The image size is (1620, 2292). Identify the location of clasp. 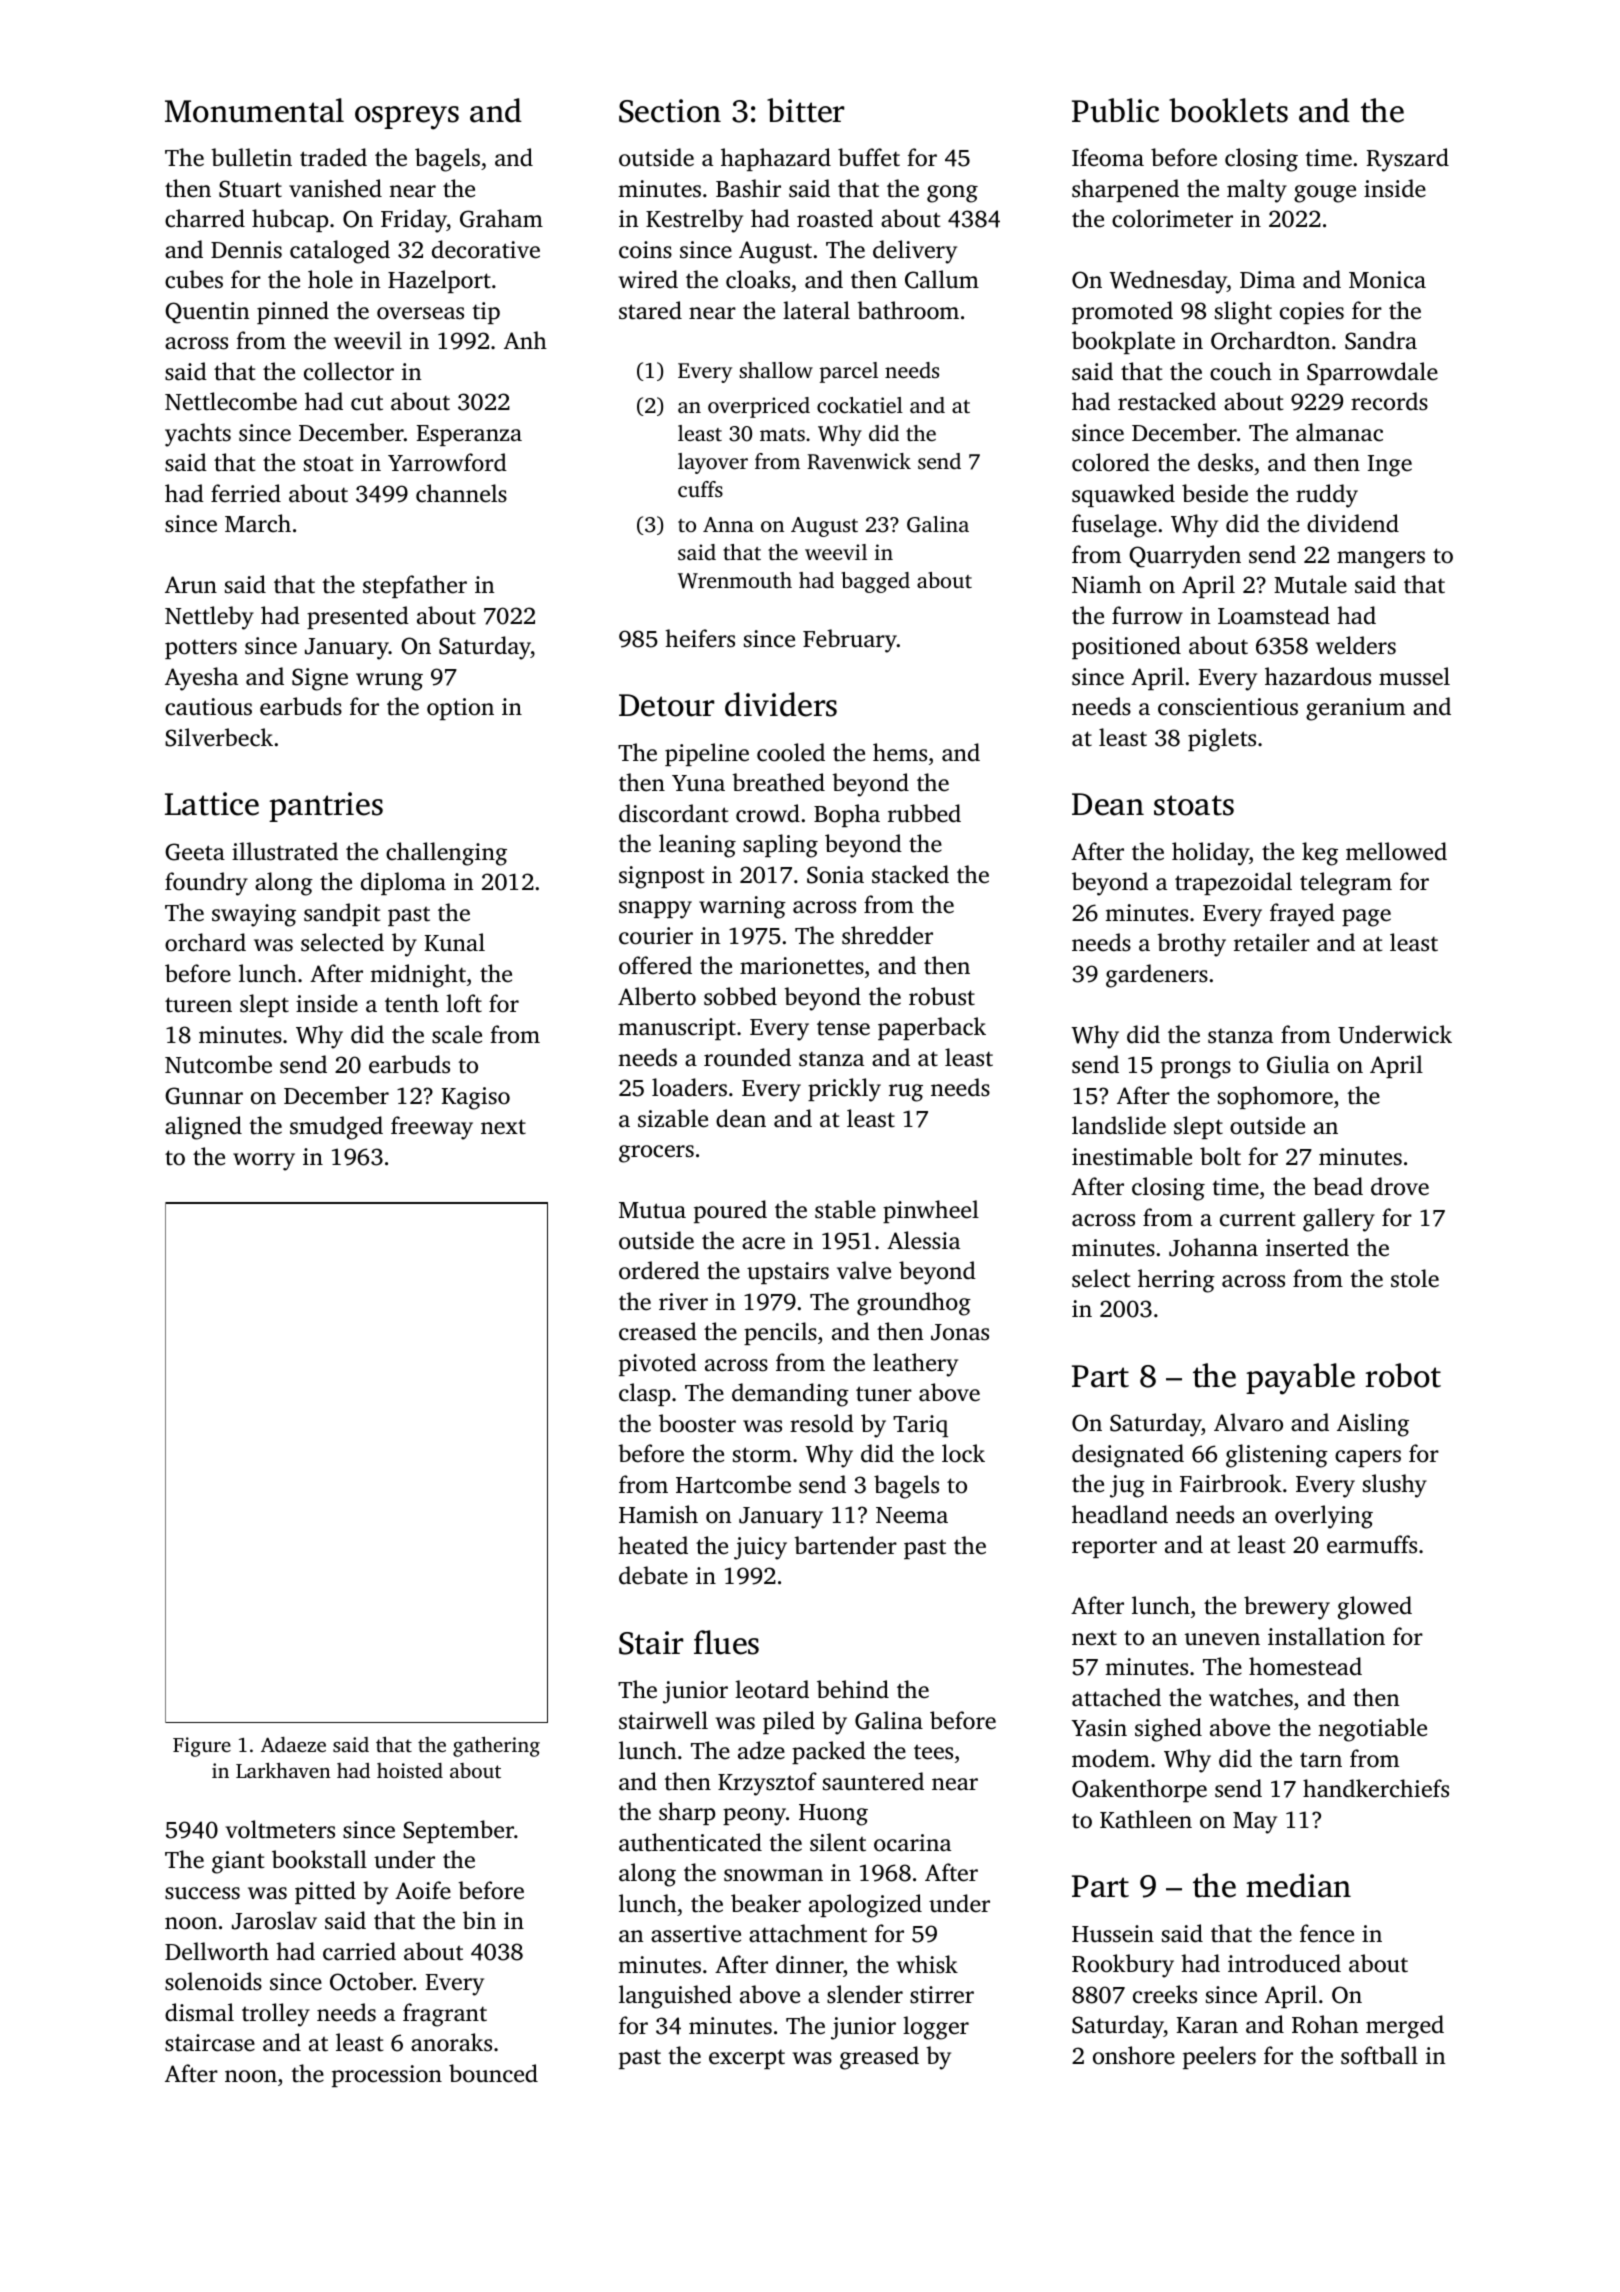
(644, 1394).
